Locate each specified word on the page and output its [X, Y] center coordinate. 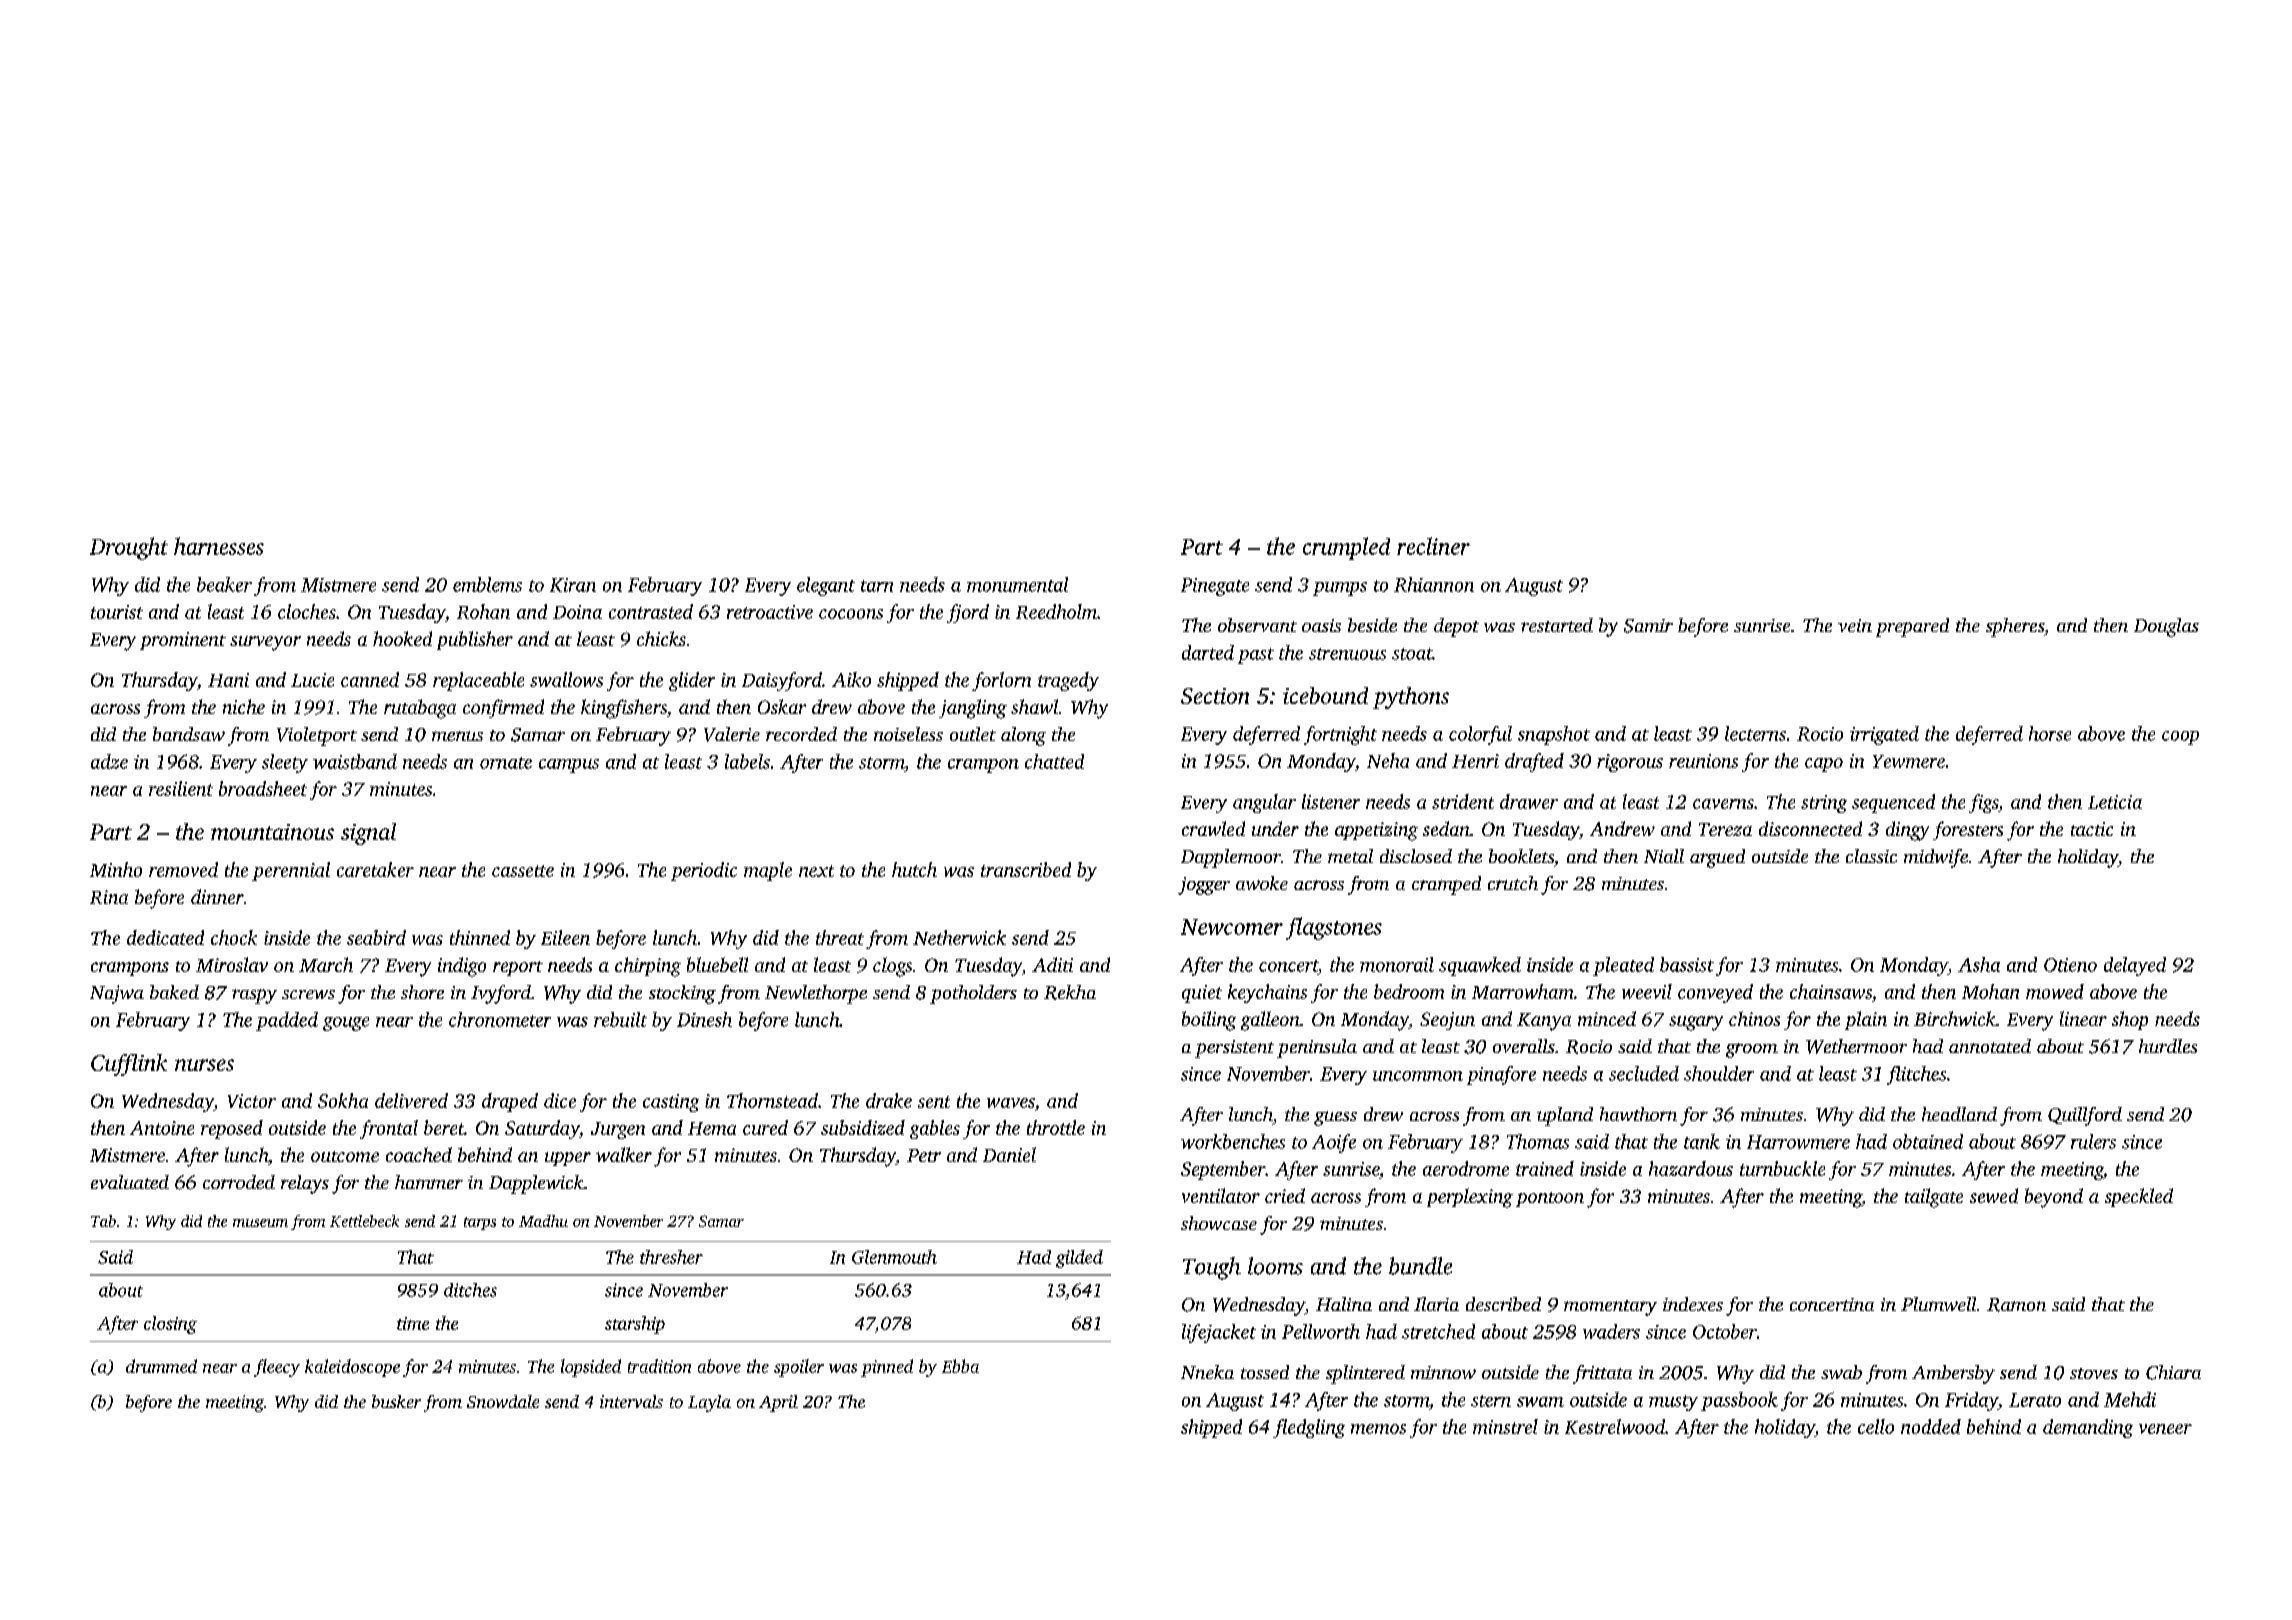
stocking [682, 994]
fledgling [1309, 1428]
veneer [2165, 1429]
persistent [1234, 1049]
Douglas [2166, 627]
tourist [117, 612]
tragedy [1068, 681]
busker [396, 1401]
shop [2130, 1020]
